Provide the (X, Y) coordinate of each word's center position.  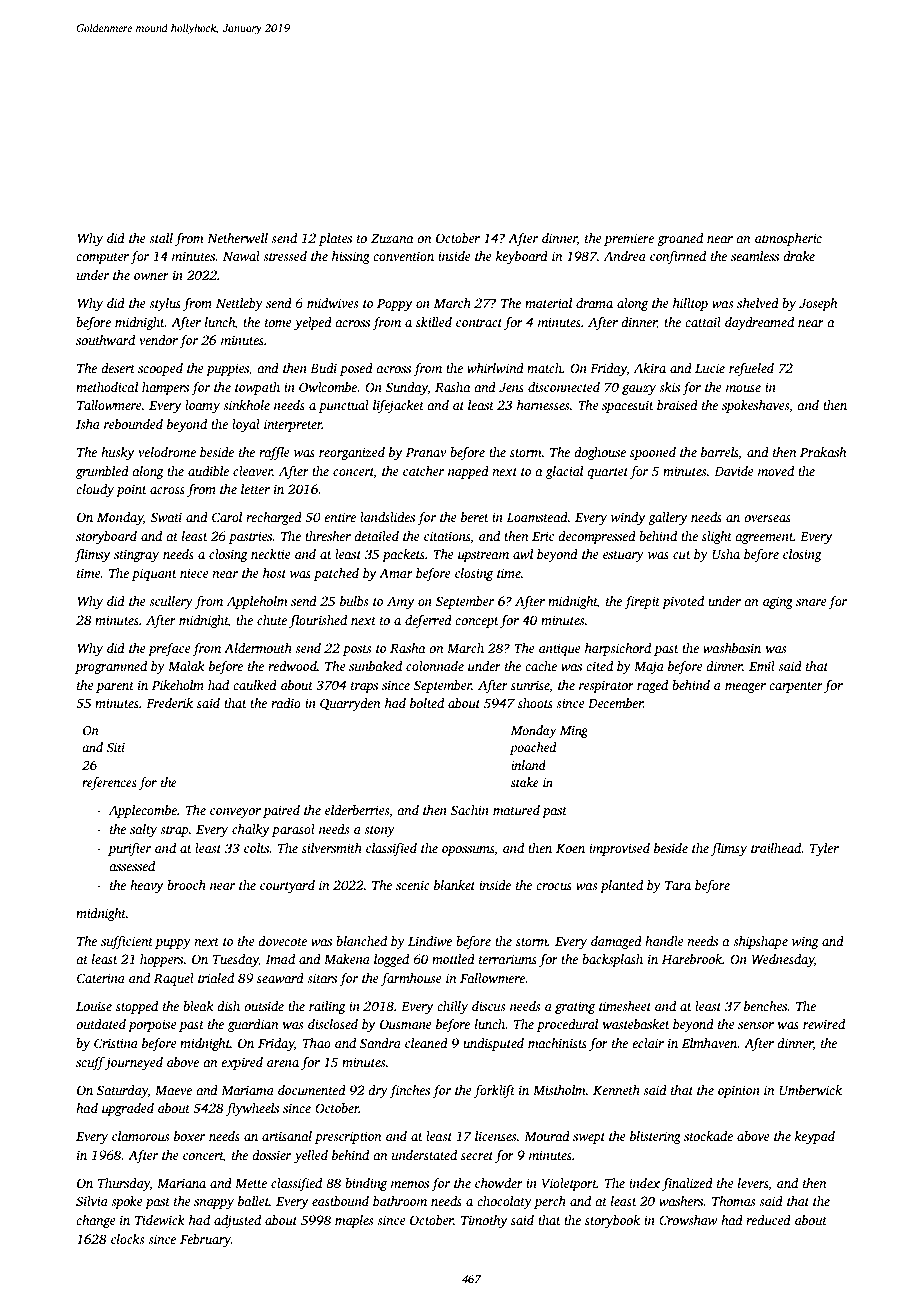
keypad (815, 1137)
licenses (495, 1136)
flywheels (252, 1109)
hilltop (690, 304)
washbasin (732, 648)
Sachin (470, 810)
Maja (649, 667)
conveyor (235, 813)
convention (403, 256)
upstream (483, 556)
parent (115, 687)
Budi (323, 368)
